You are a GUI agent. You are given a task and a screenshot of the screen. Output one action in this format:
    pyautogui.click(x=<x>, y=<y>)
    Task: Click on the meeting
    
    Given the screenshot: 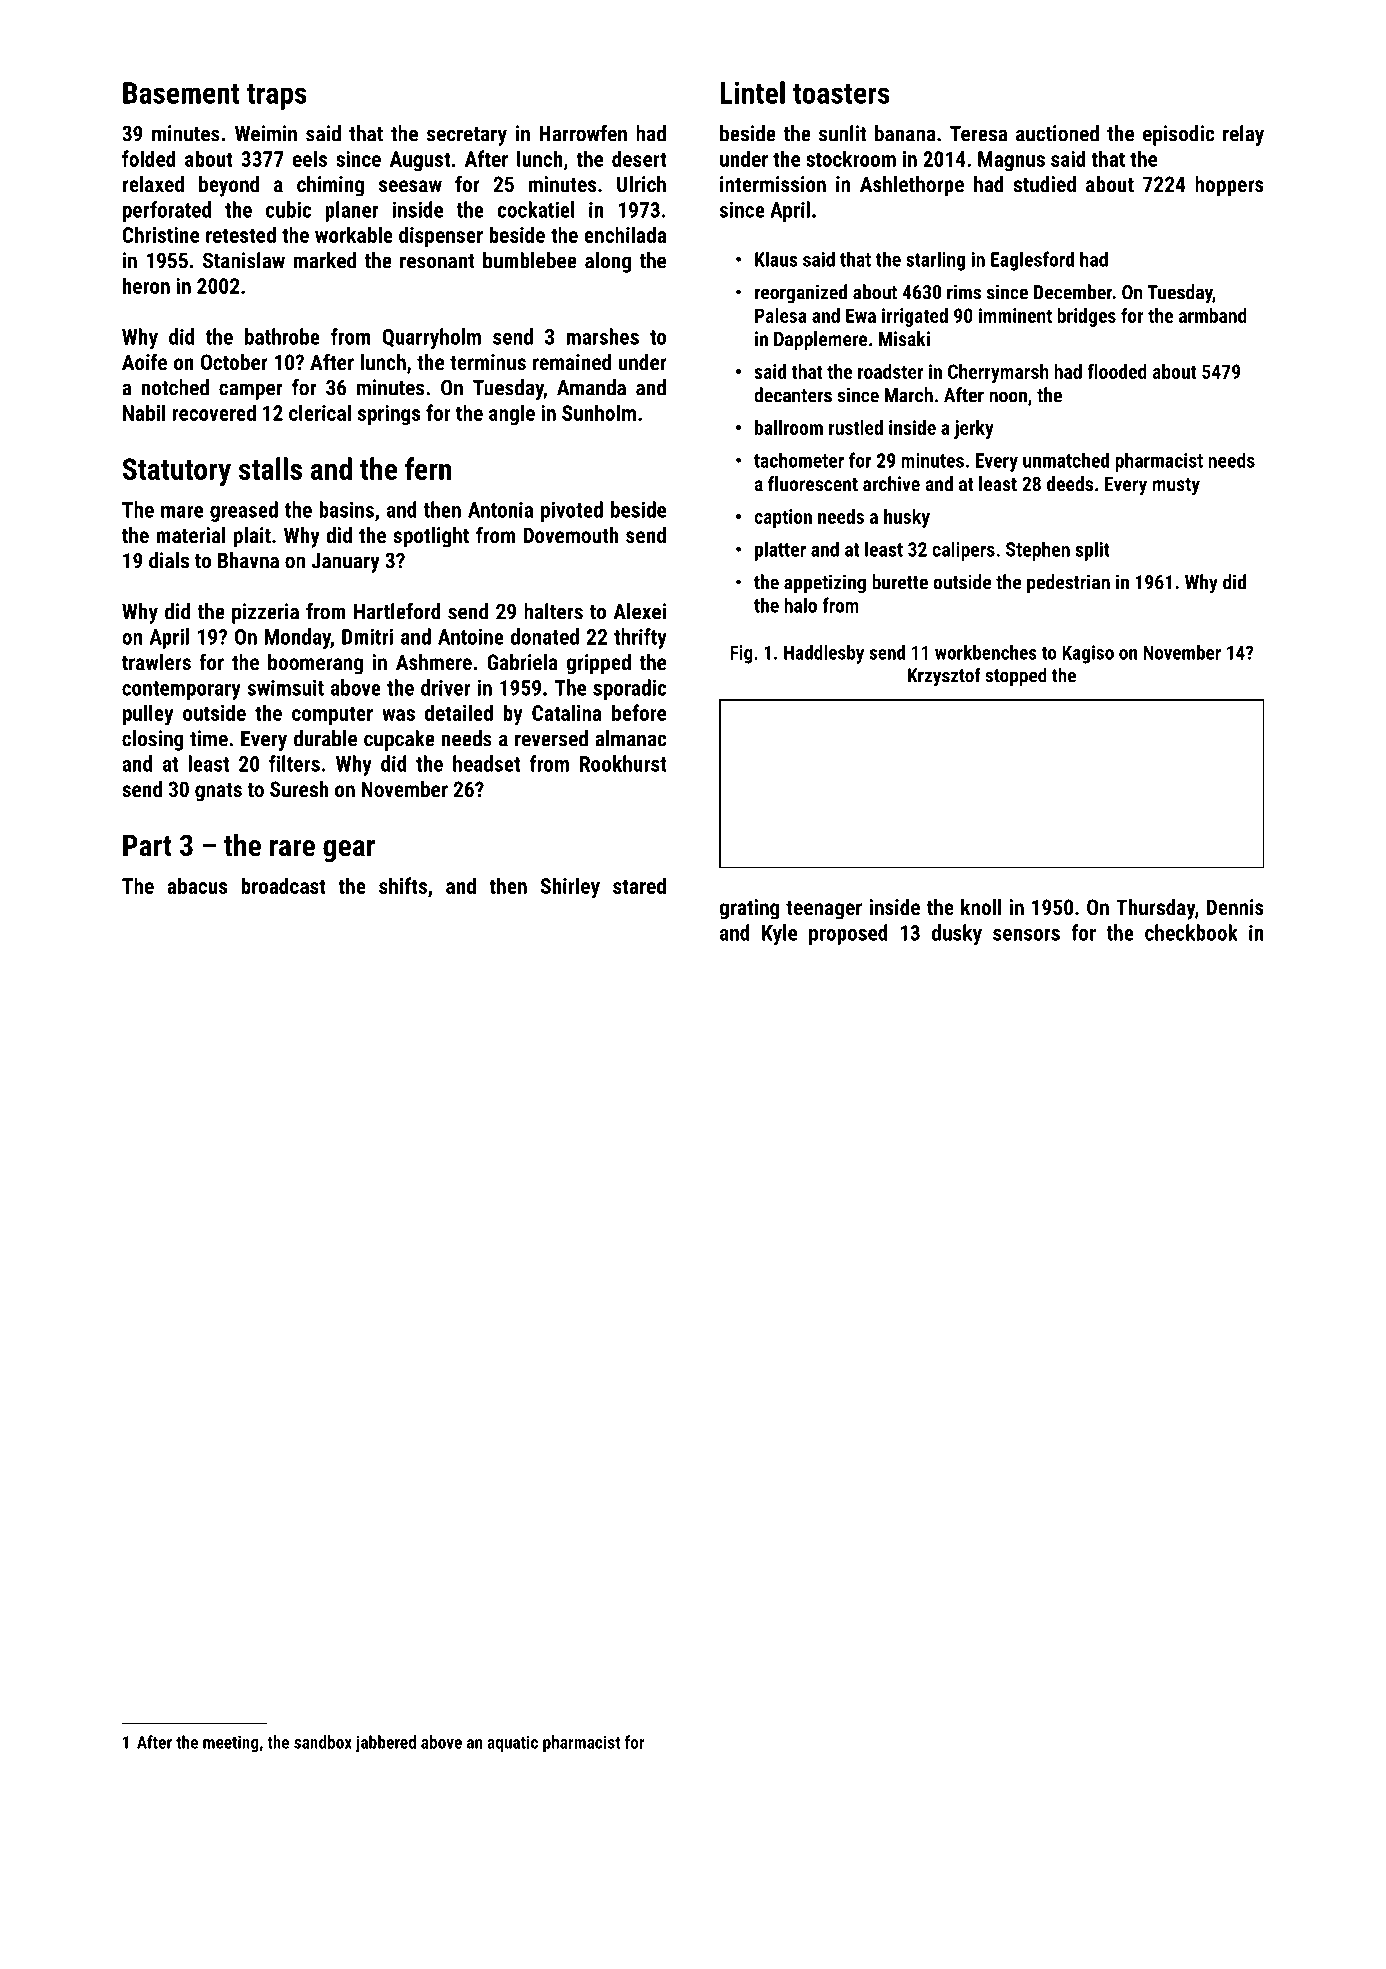 What is the action you would take?
    pyautogui.click(x=231, y=1743)
